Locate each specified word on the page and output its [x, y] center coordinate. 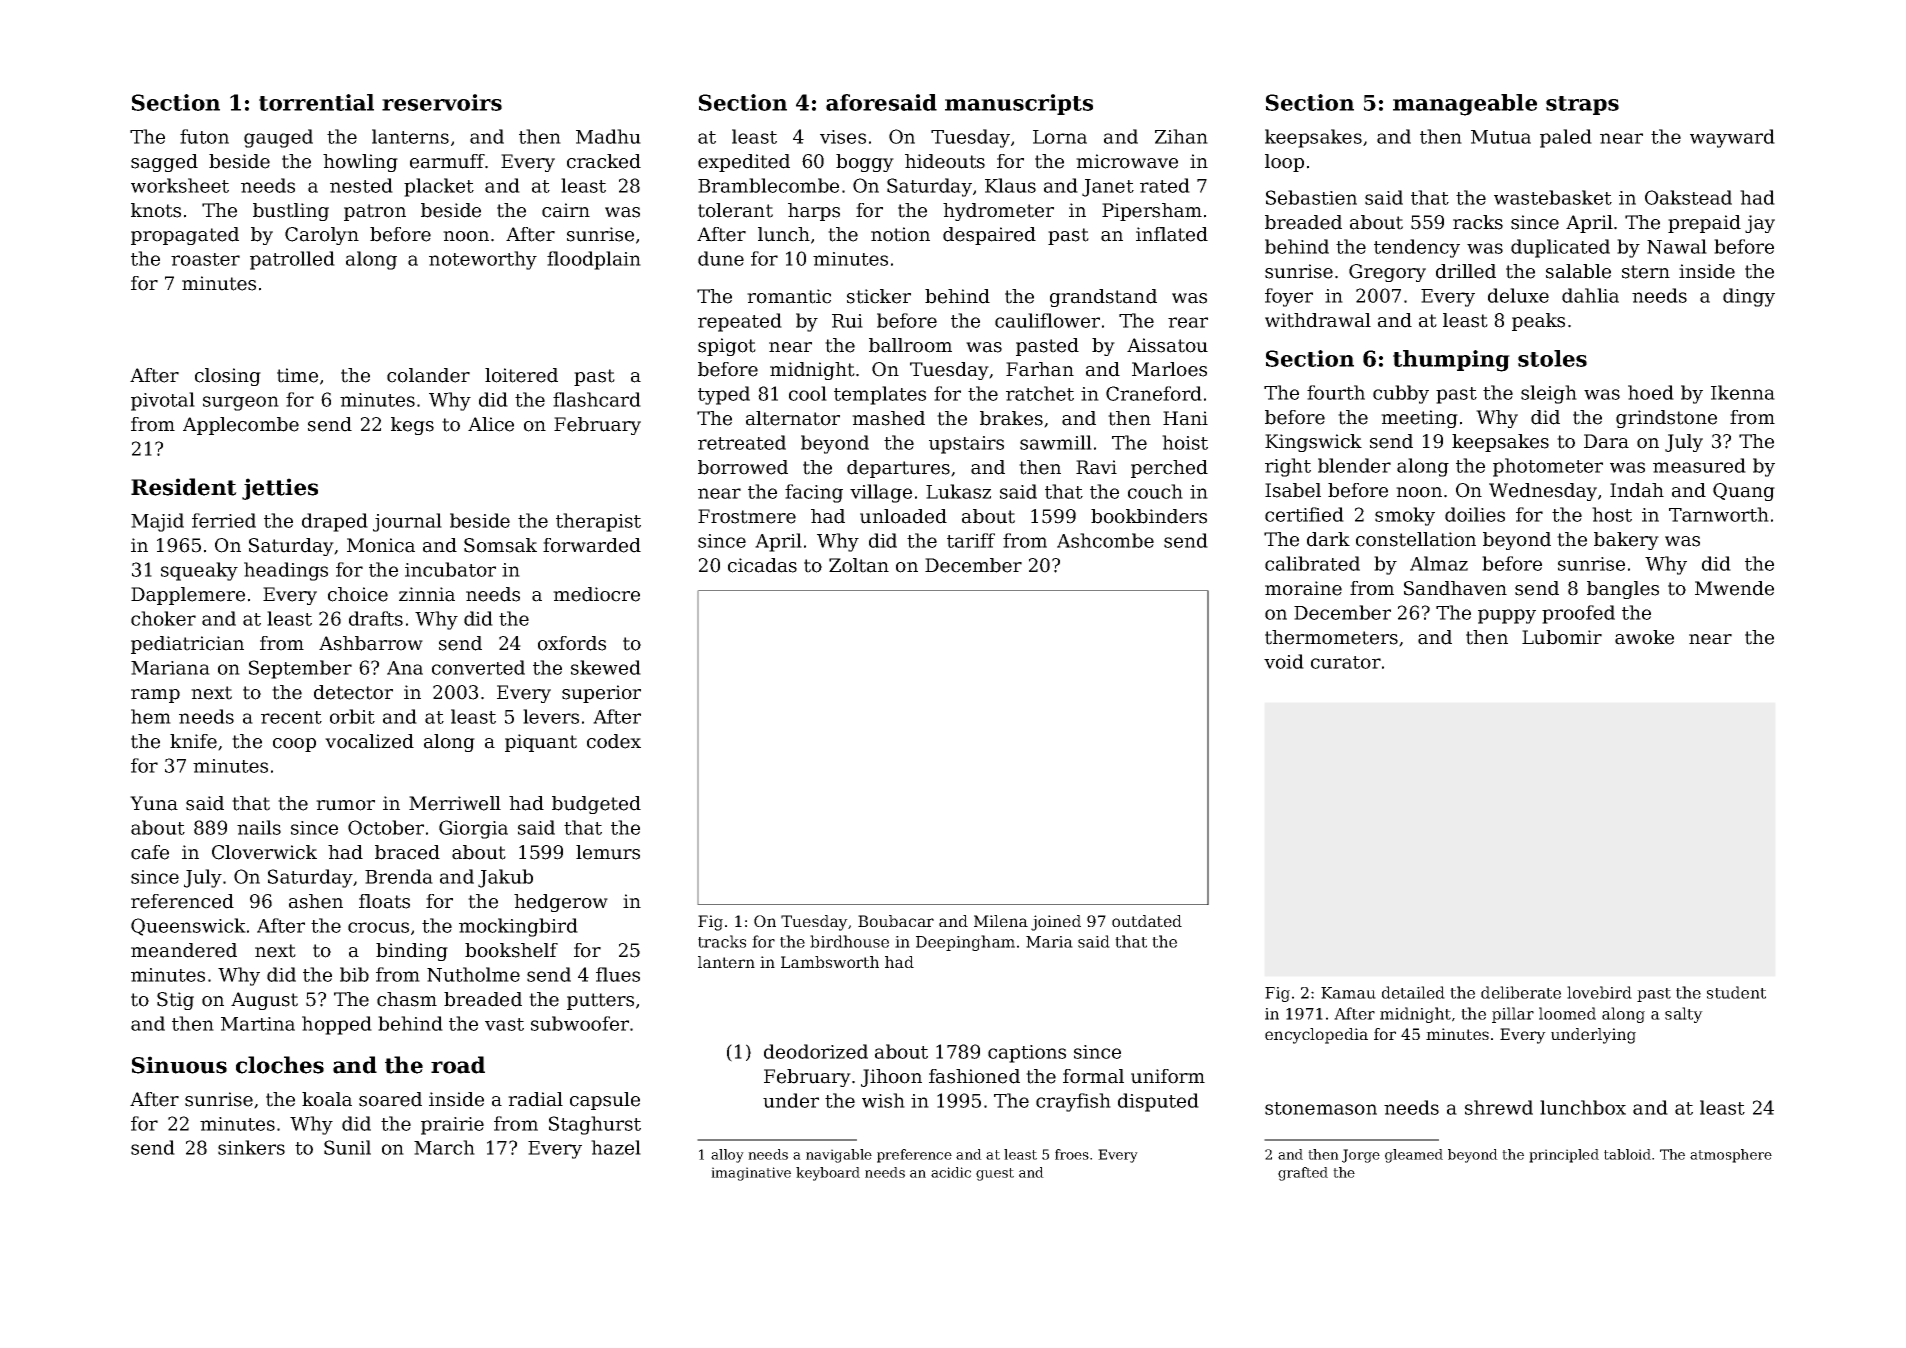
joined [1056, 923]
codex [614, 741]
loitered [521, 375]
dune [721, 258]
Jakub [505, 878]
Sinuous [179, 1065]
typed [724, 395]
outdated [1147, 921]
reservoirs [442, 102]
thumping [1451, 361]
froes [1072, 1154]
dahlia [1590, 295]
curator [1346, 662]
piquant [541, 743]
